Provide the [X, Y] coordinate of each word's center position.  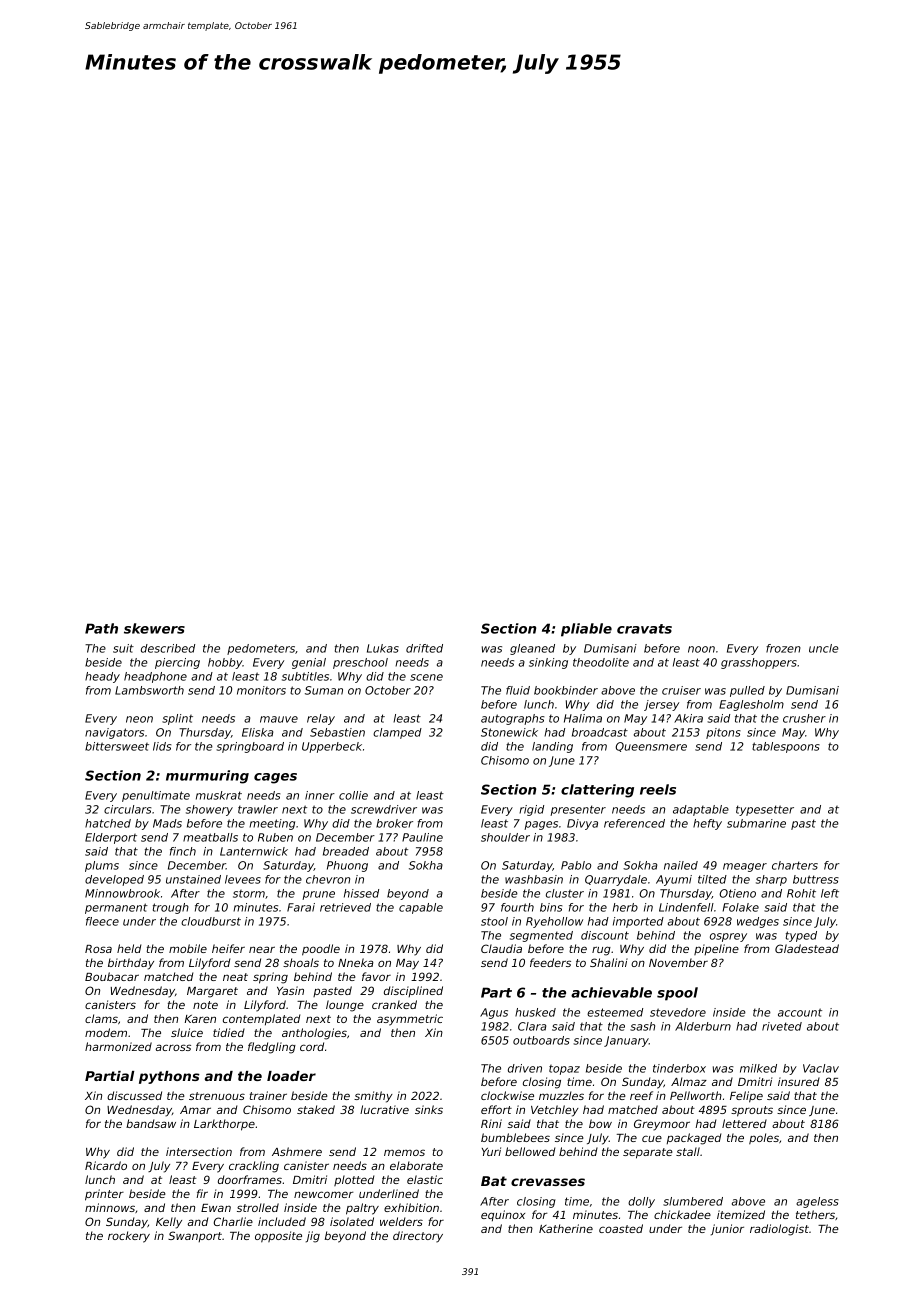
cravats [644, 629]
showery [209, 810]
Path [101, 628]
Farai [301, 907]
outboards [541, 1040]
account [800, 1012]
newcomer [324, 1194]
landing [552, 747]
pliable [586, 630]
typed [801, 936]
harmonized [118, 1046]
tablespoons [786, 747]
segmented [541, 936]
